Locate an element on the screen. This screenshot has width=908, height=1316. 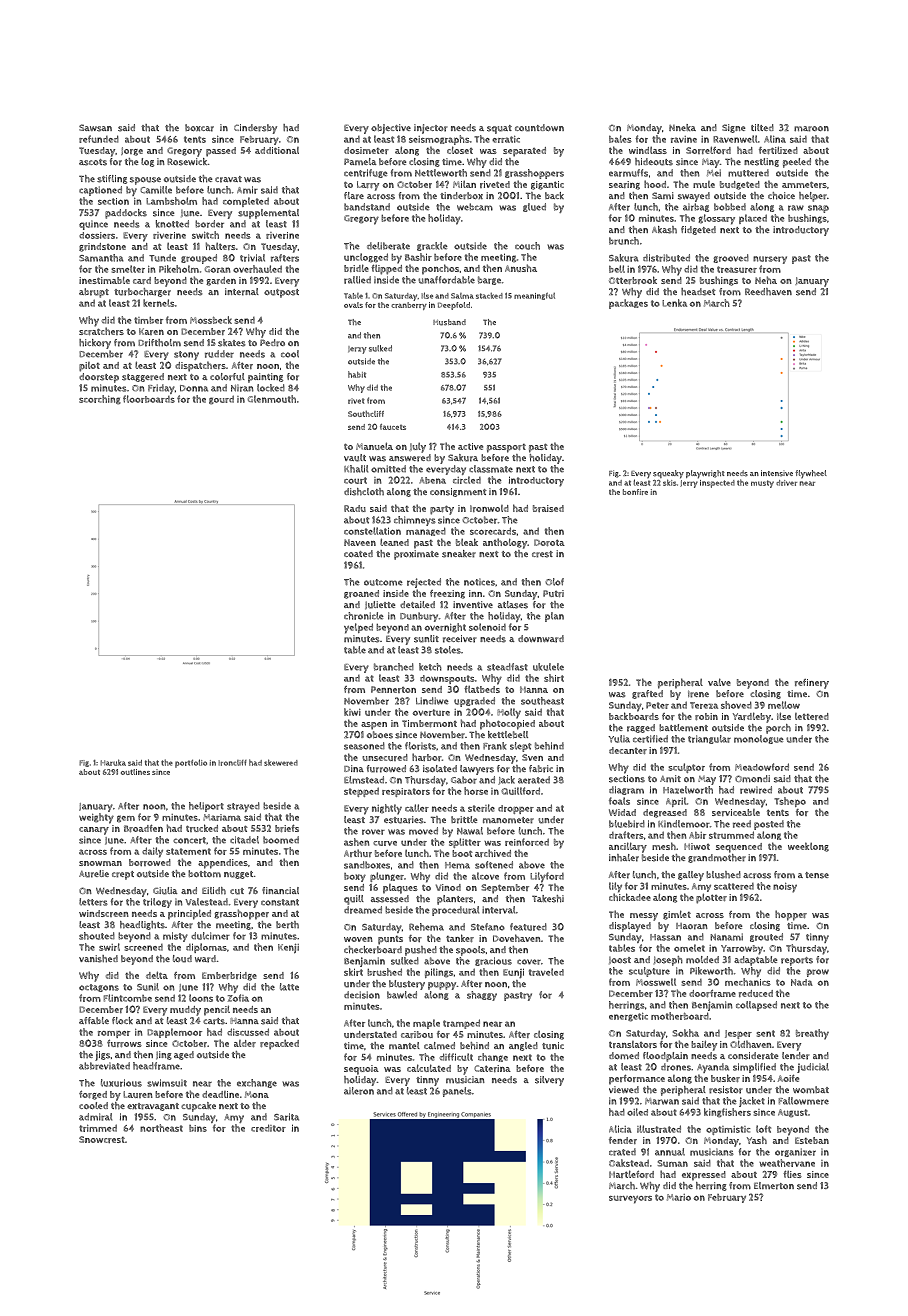
cover is located at coordinates (529, 962).
